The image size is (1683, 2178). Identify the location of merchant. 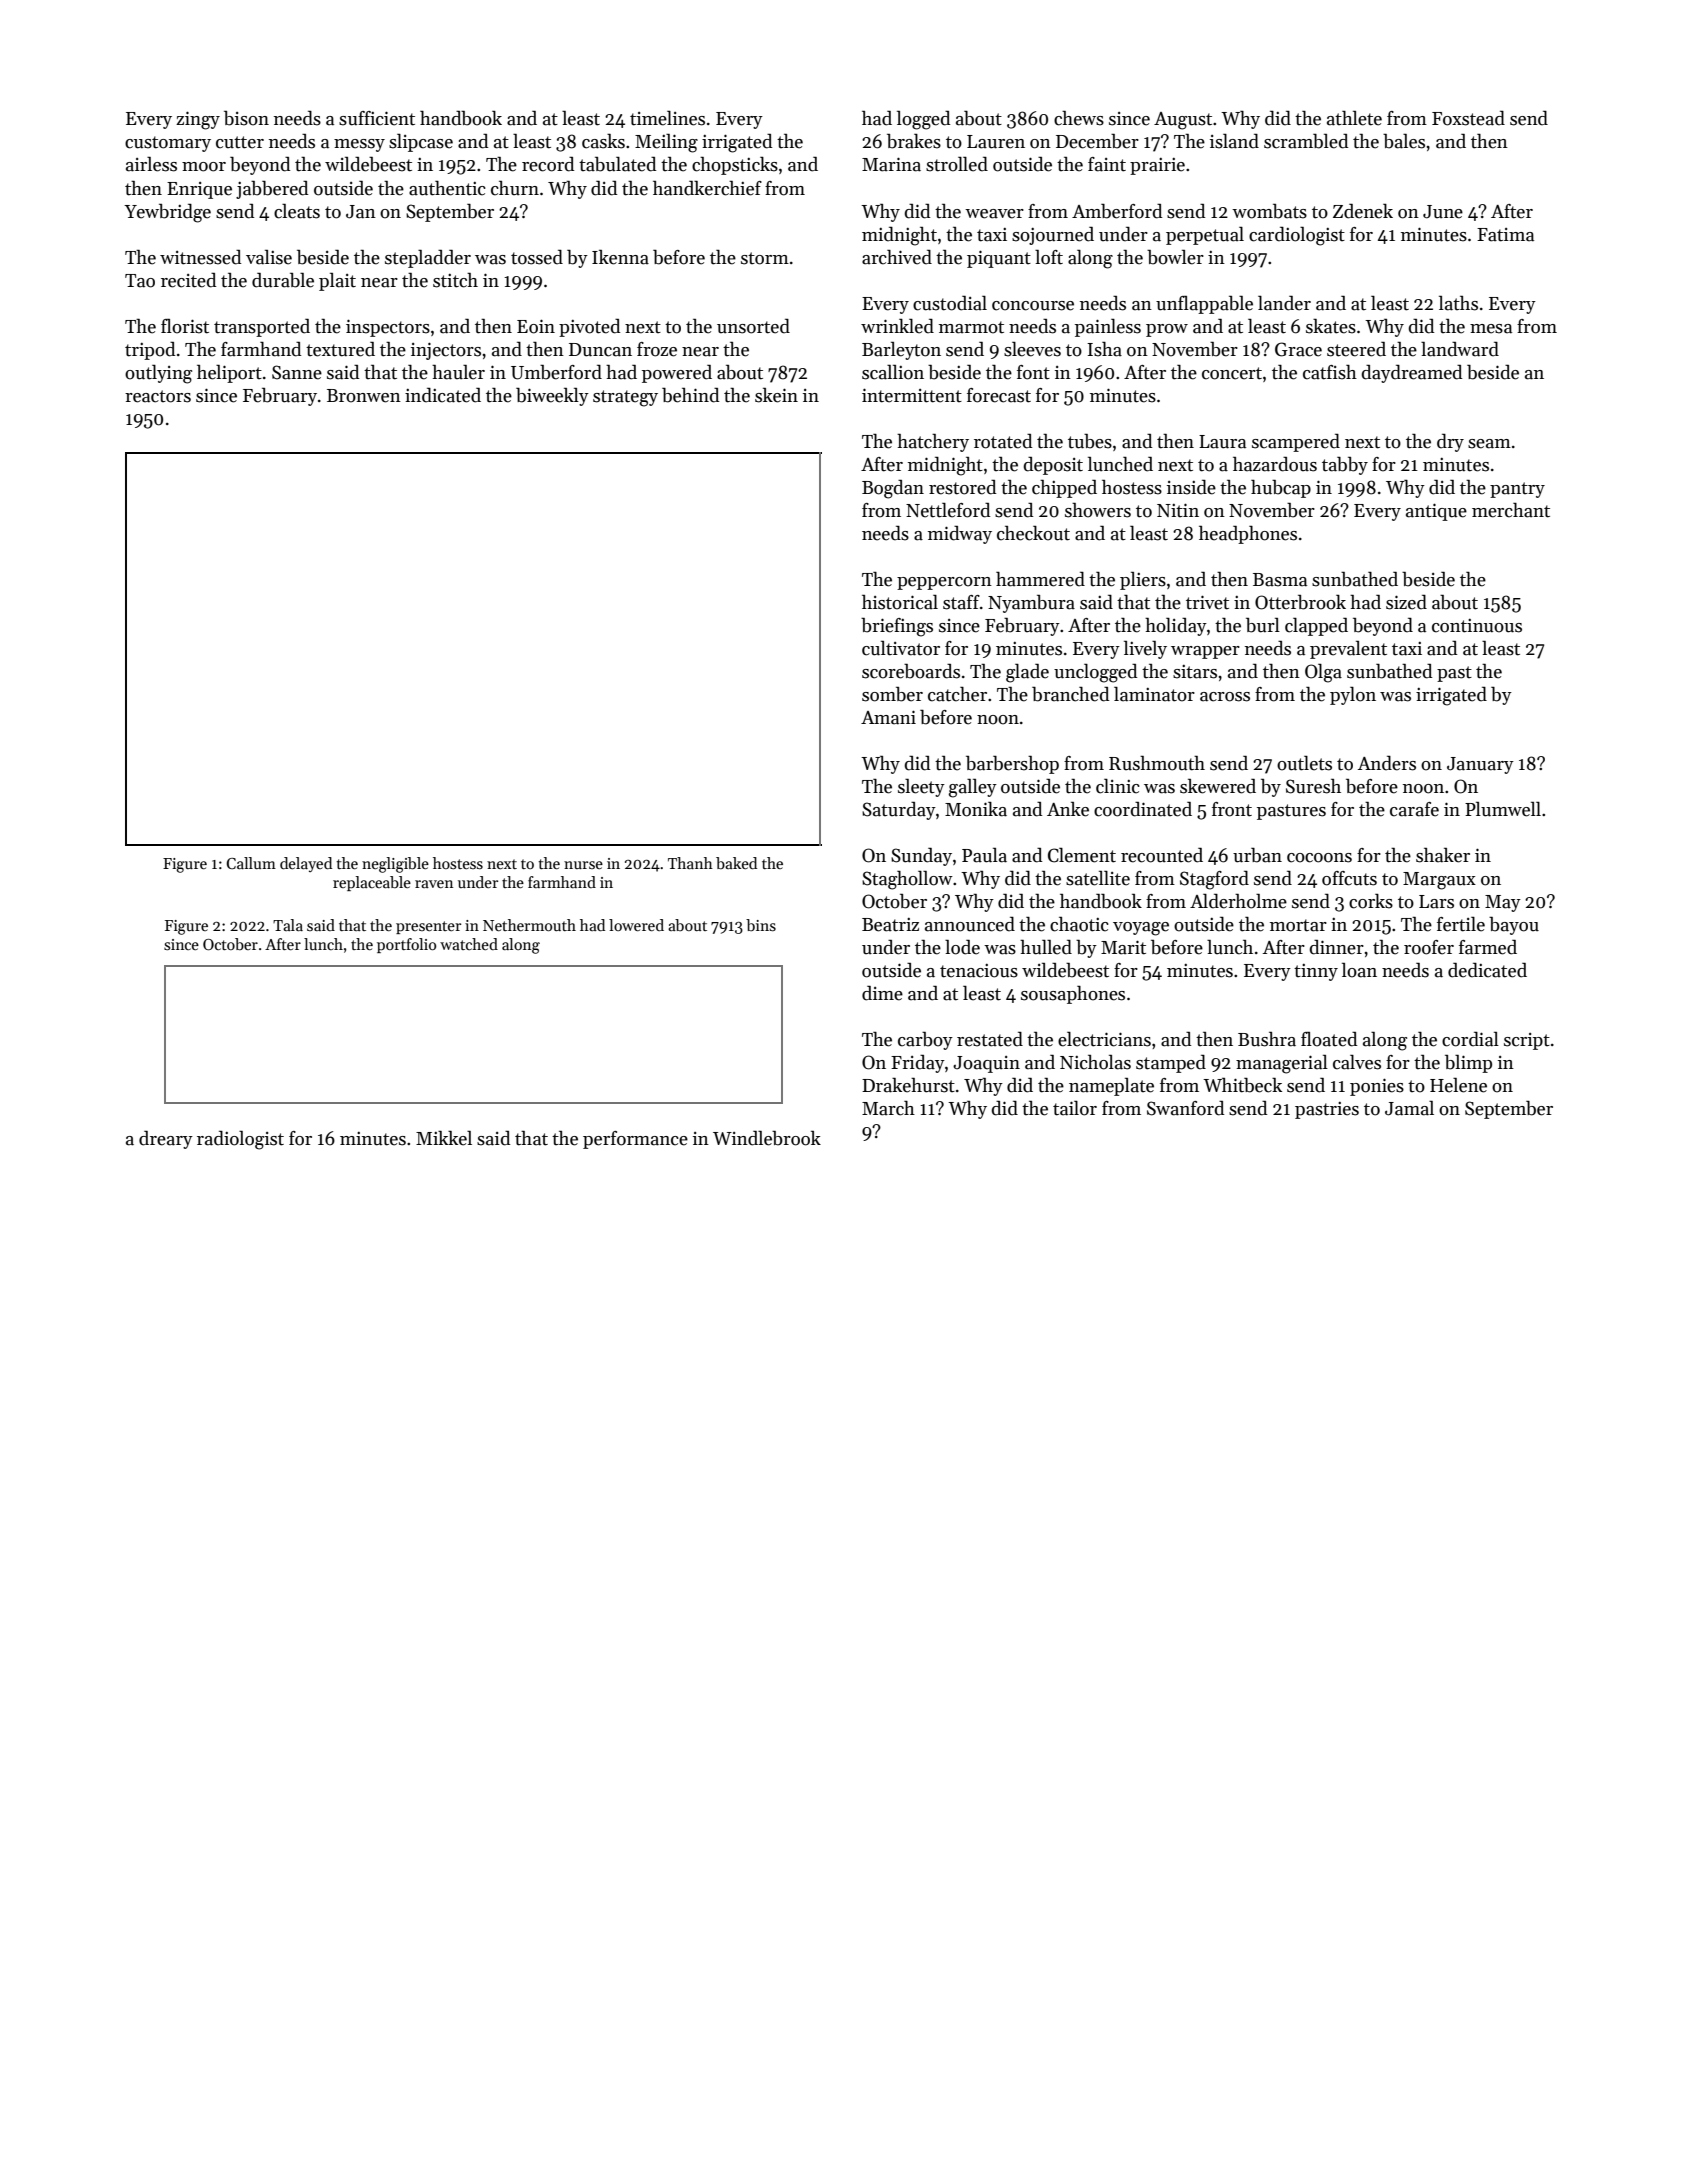
(1511, 510).
